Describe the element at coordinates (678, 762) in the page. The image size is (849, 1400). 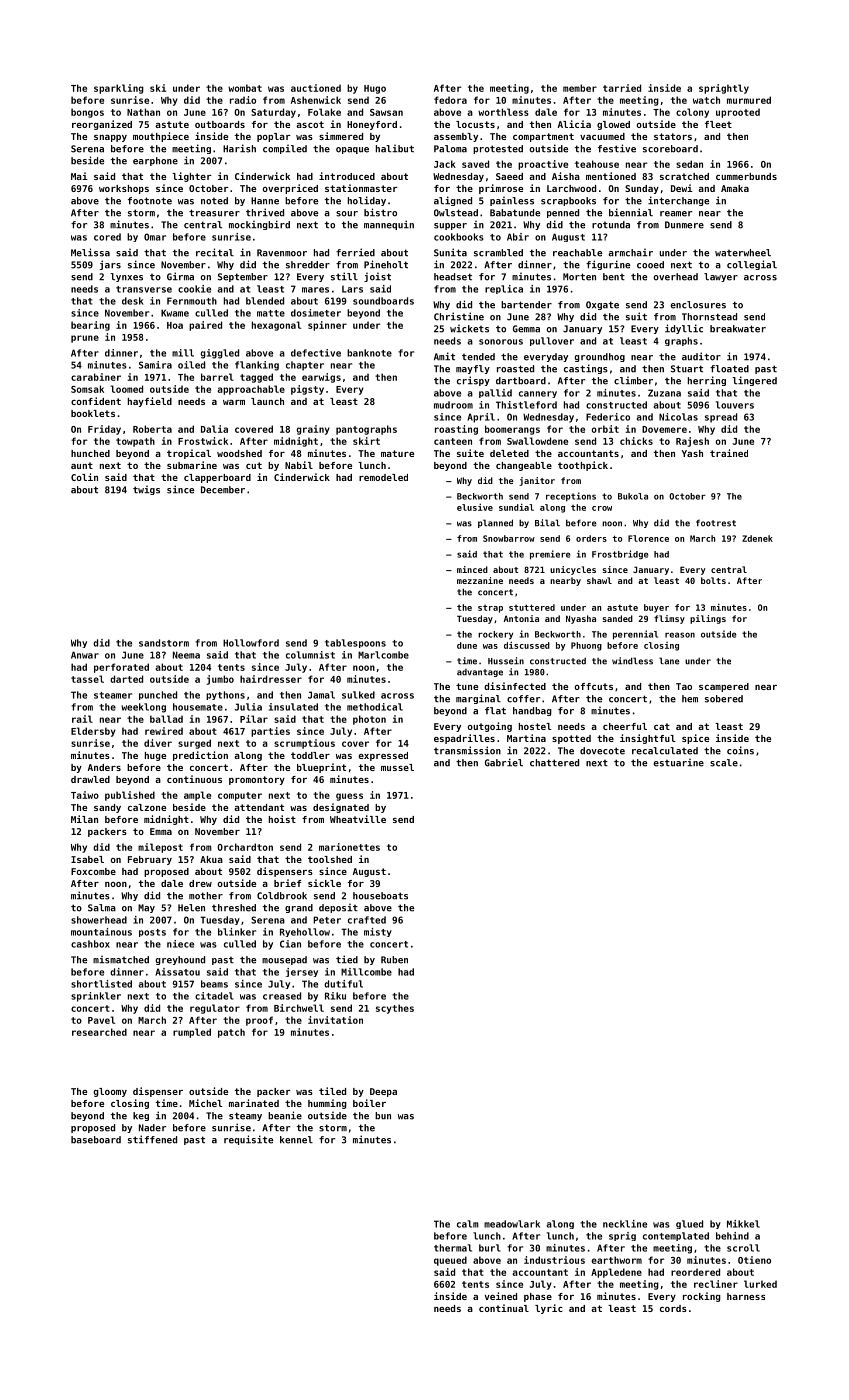
I see `estuarine` at that location.
